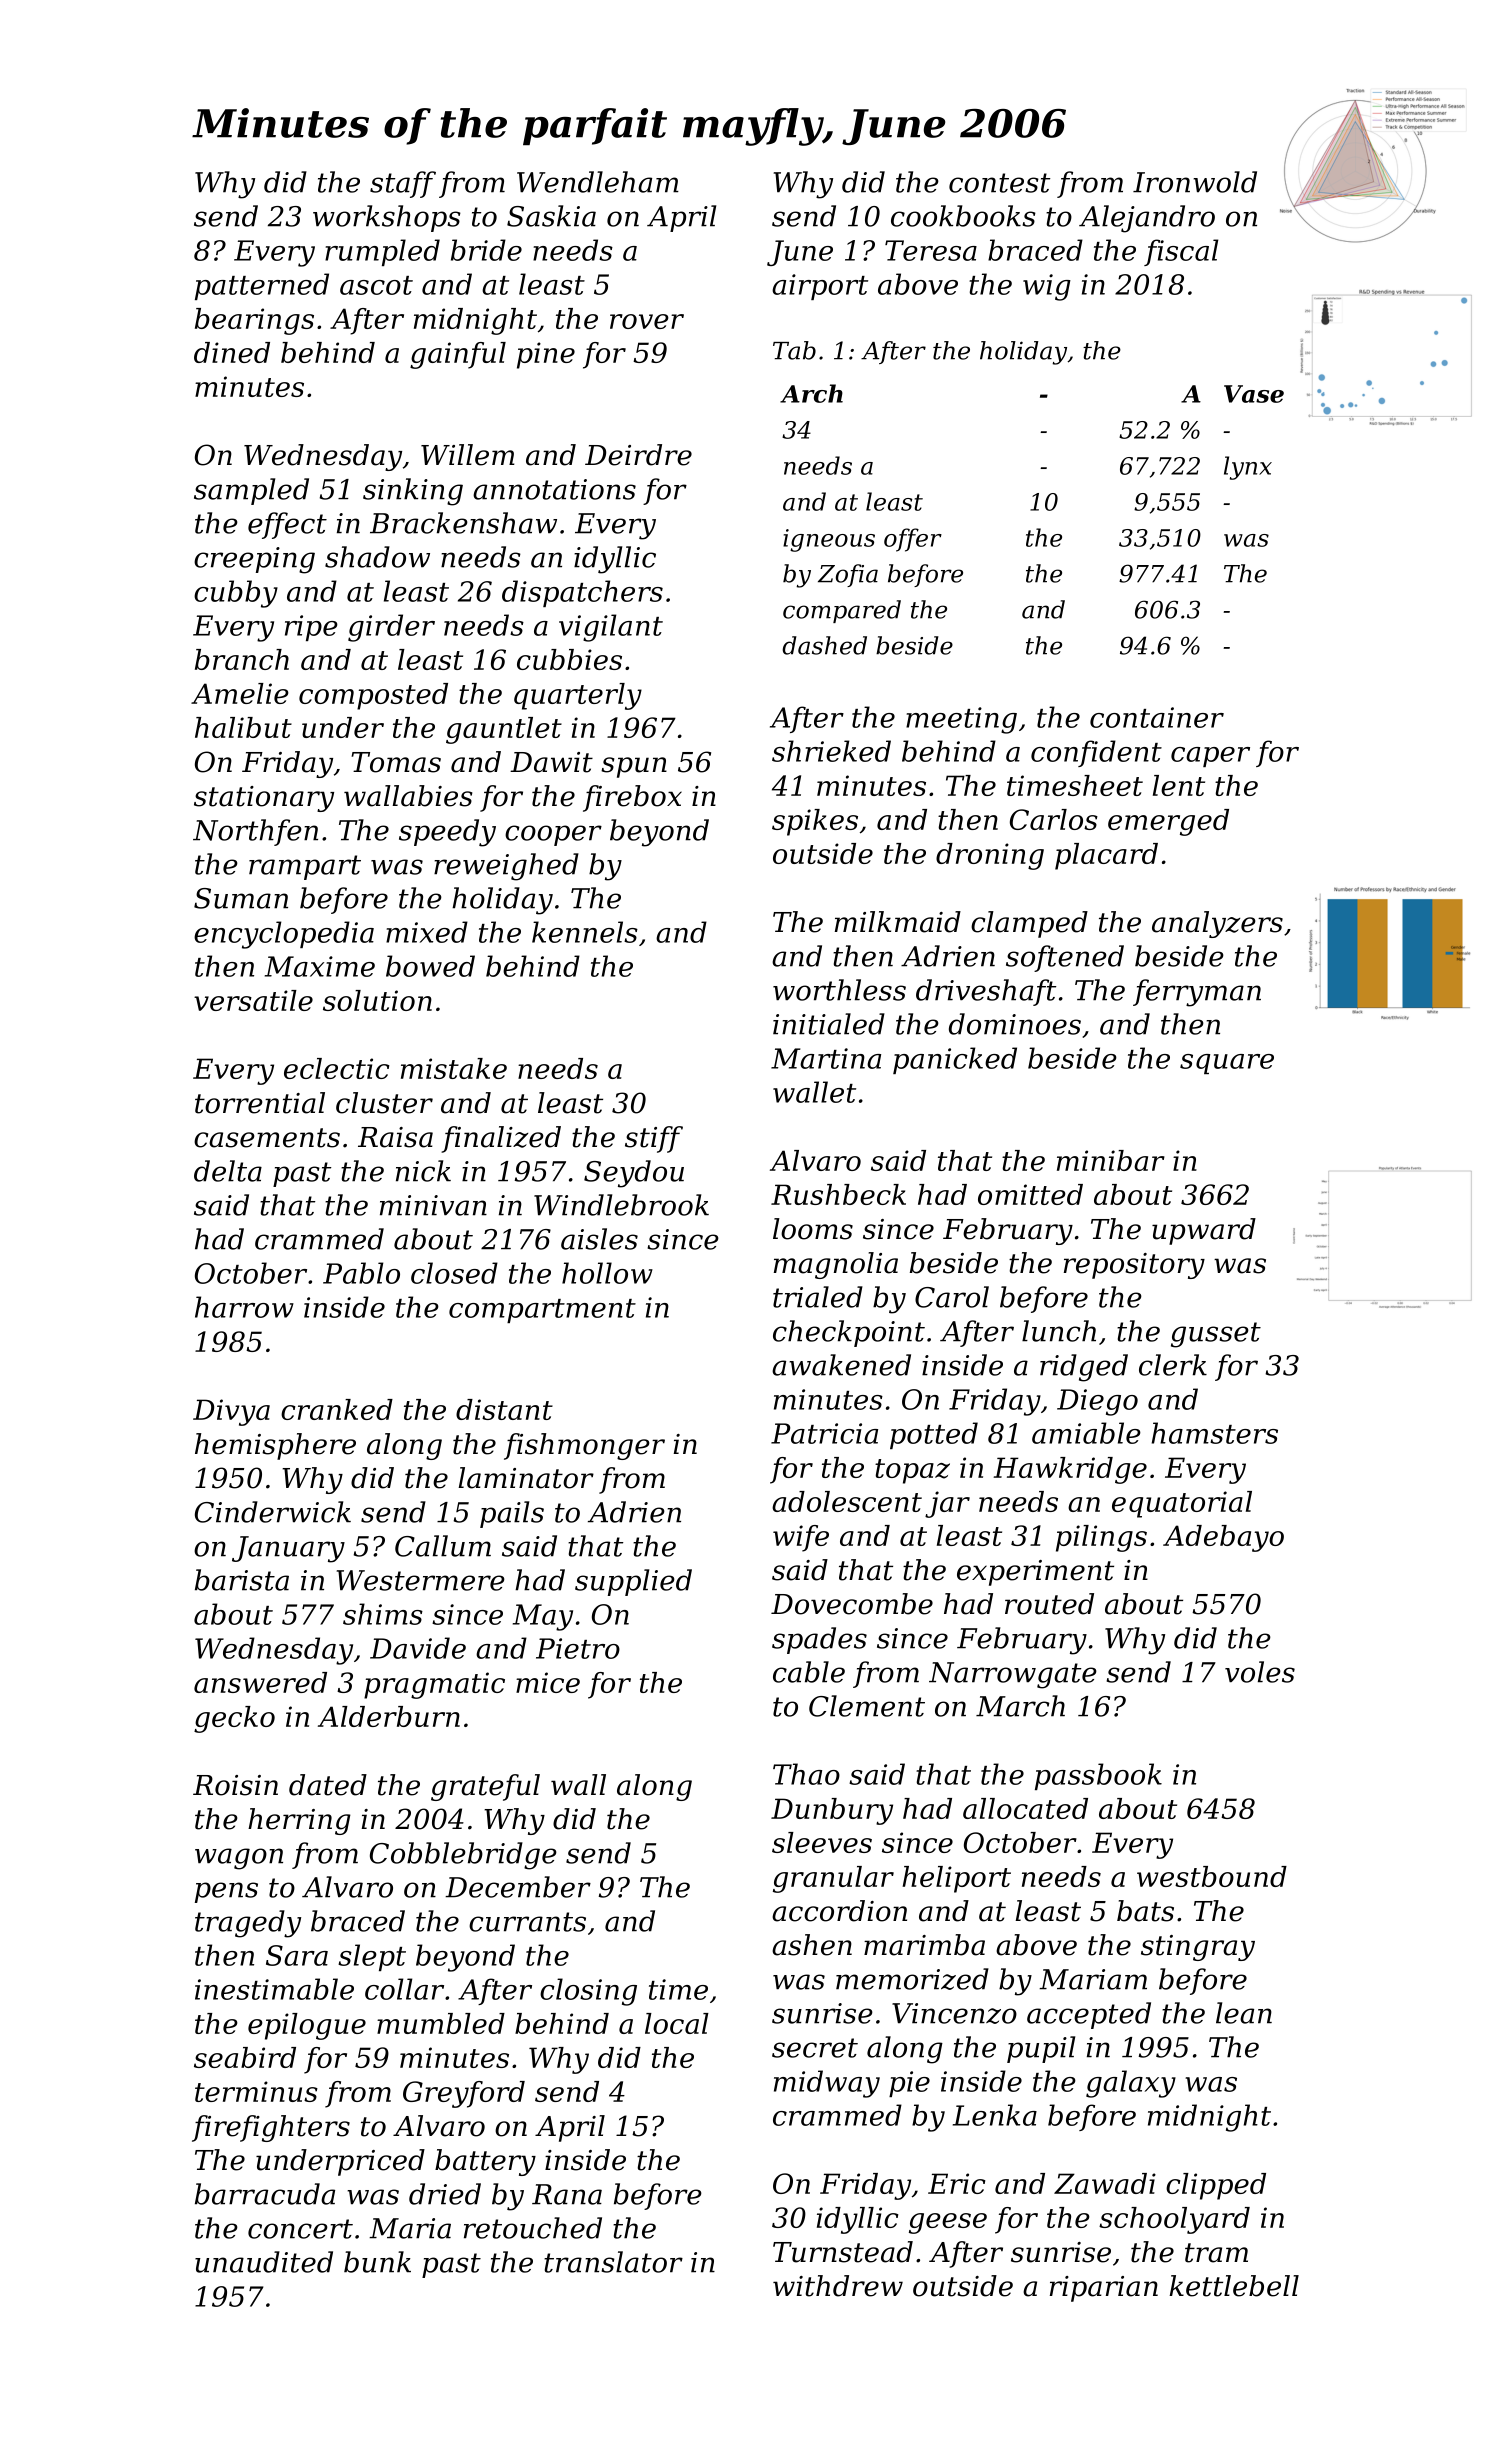  What do you see at coordinates (403, 184) in the screenshot?
I see `staff` at bounding box center [403, 184].
